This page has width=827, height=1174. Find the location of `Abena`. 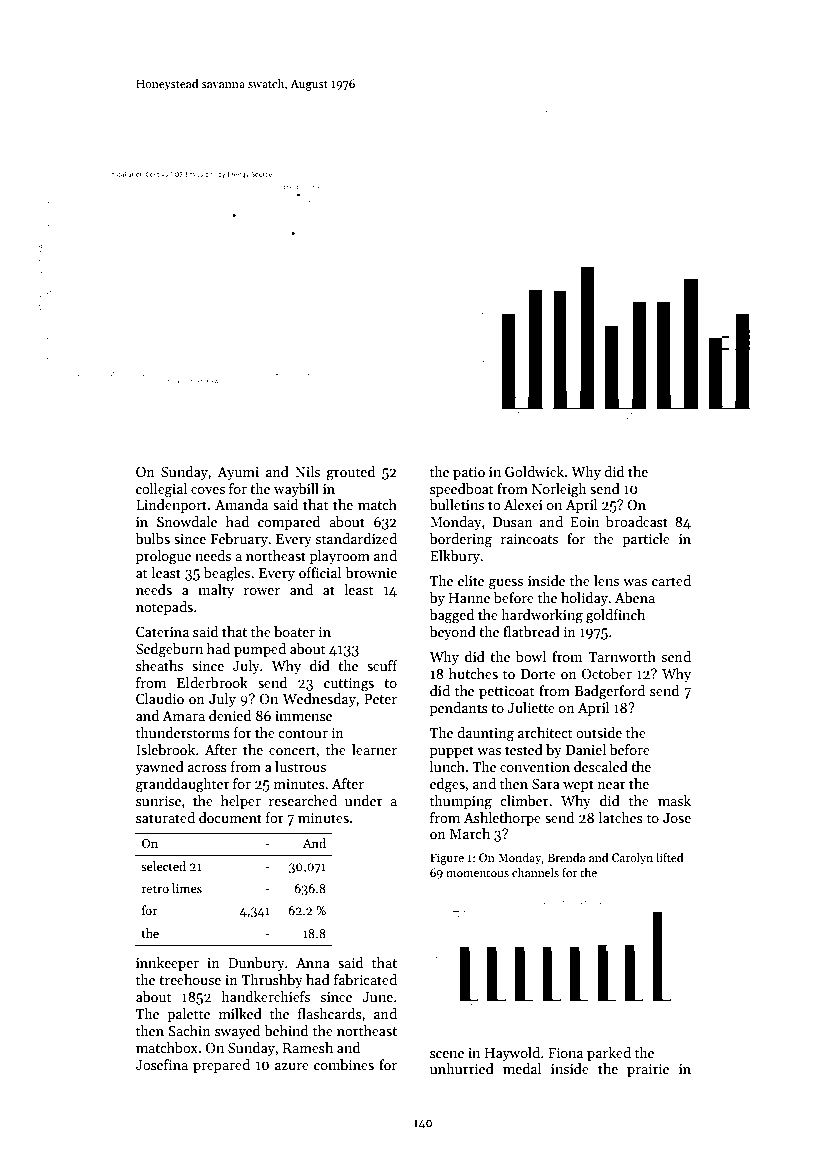

Abena is located at coordinates (635, 597).
